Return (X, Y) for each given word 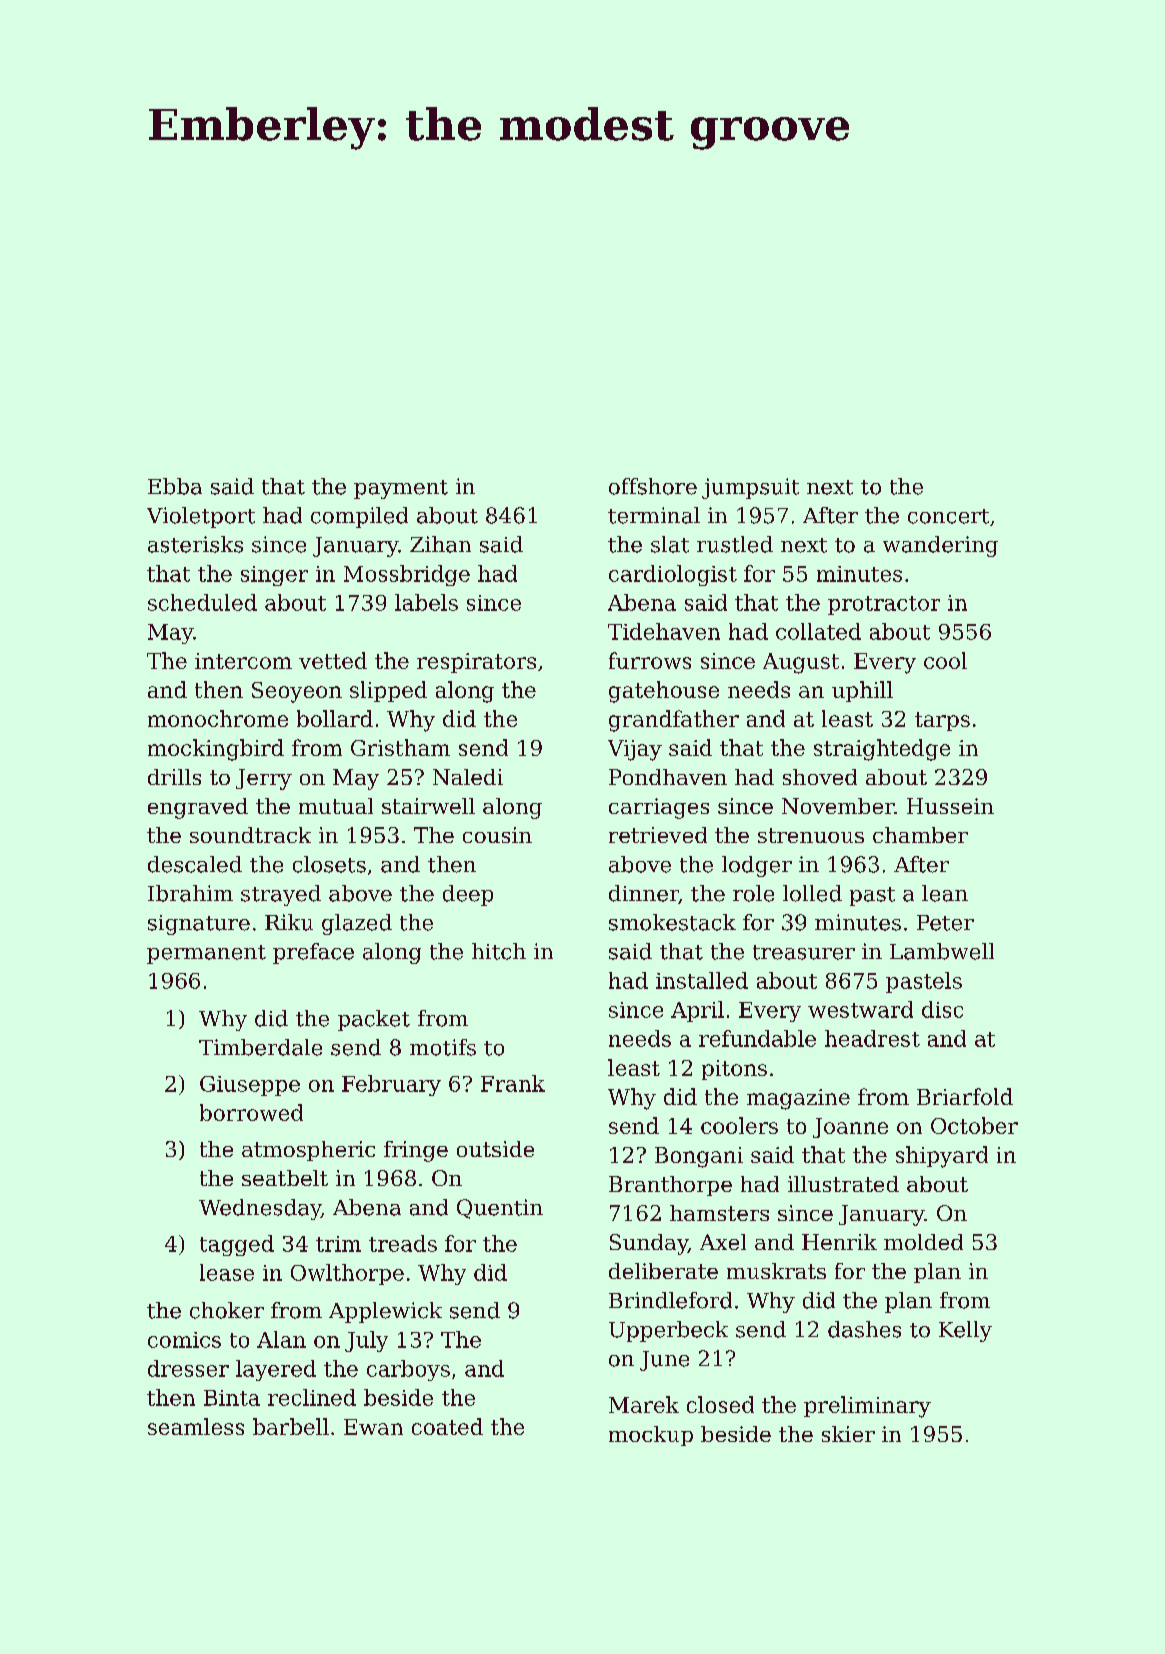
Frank (513, 1083)
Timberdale (260, 1047)
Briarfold (965, 1096)
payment (401, 489)
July (366, 1341)
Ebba (175, 486)
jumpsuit (750, 488)
